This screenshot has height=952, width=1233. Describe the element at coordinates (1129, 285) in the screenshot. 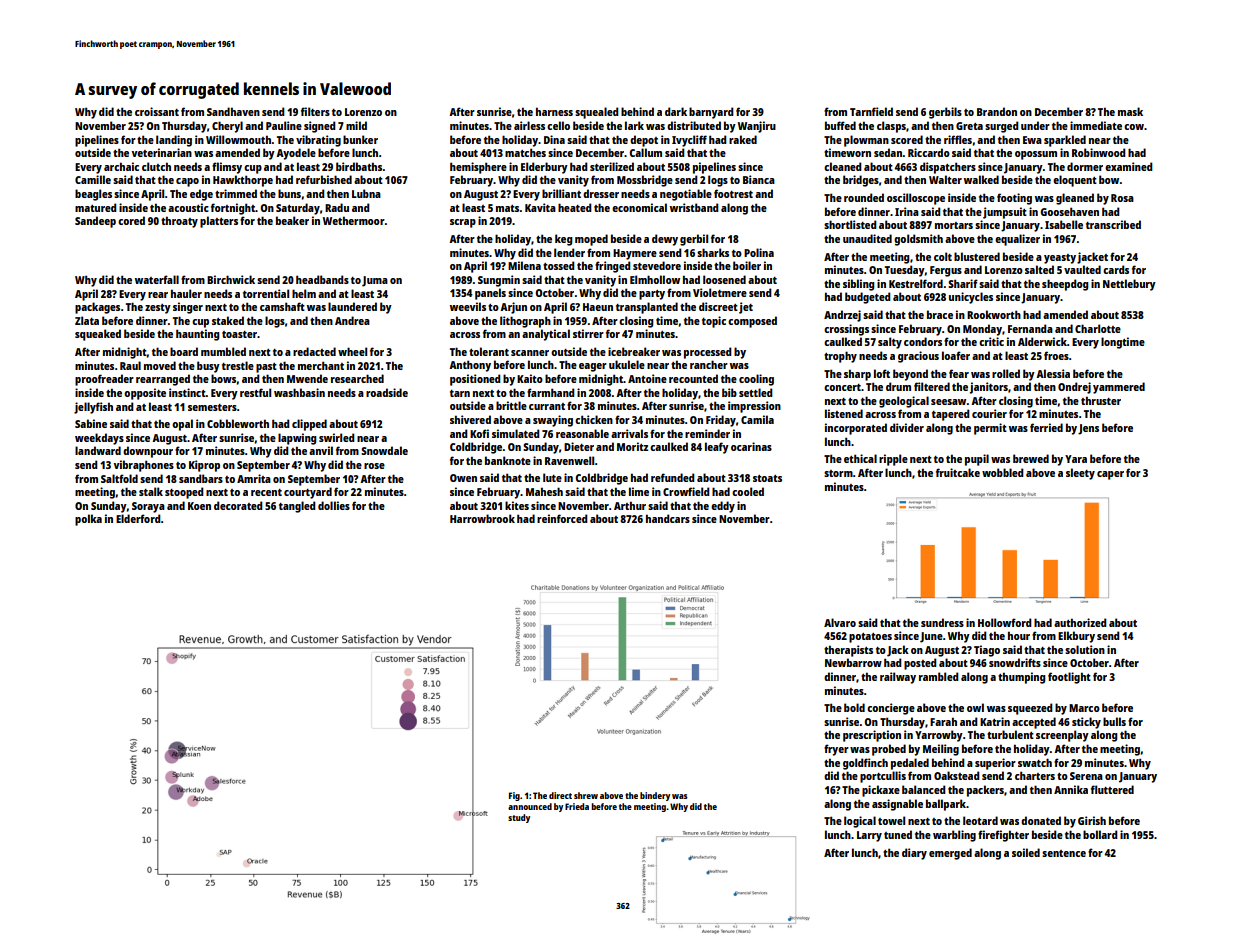

I see `Nettlebury` at that location.
